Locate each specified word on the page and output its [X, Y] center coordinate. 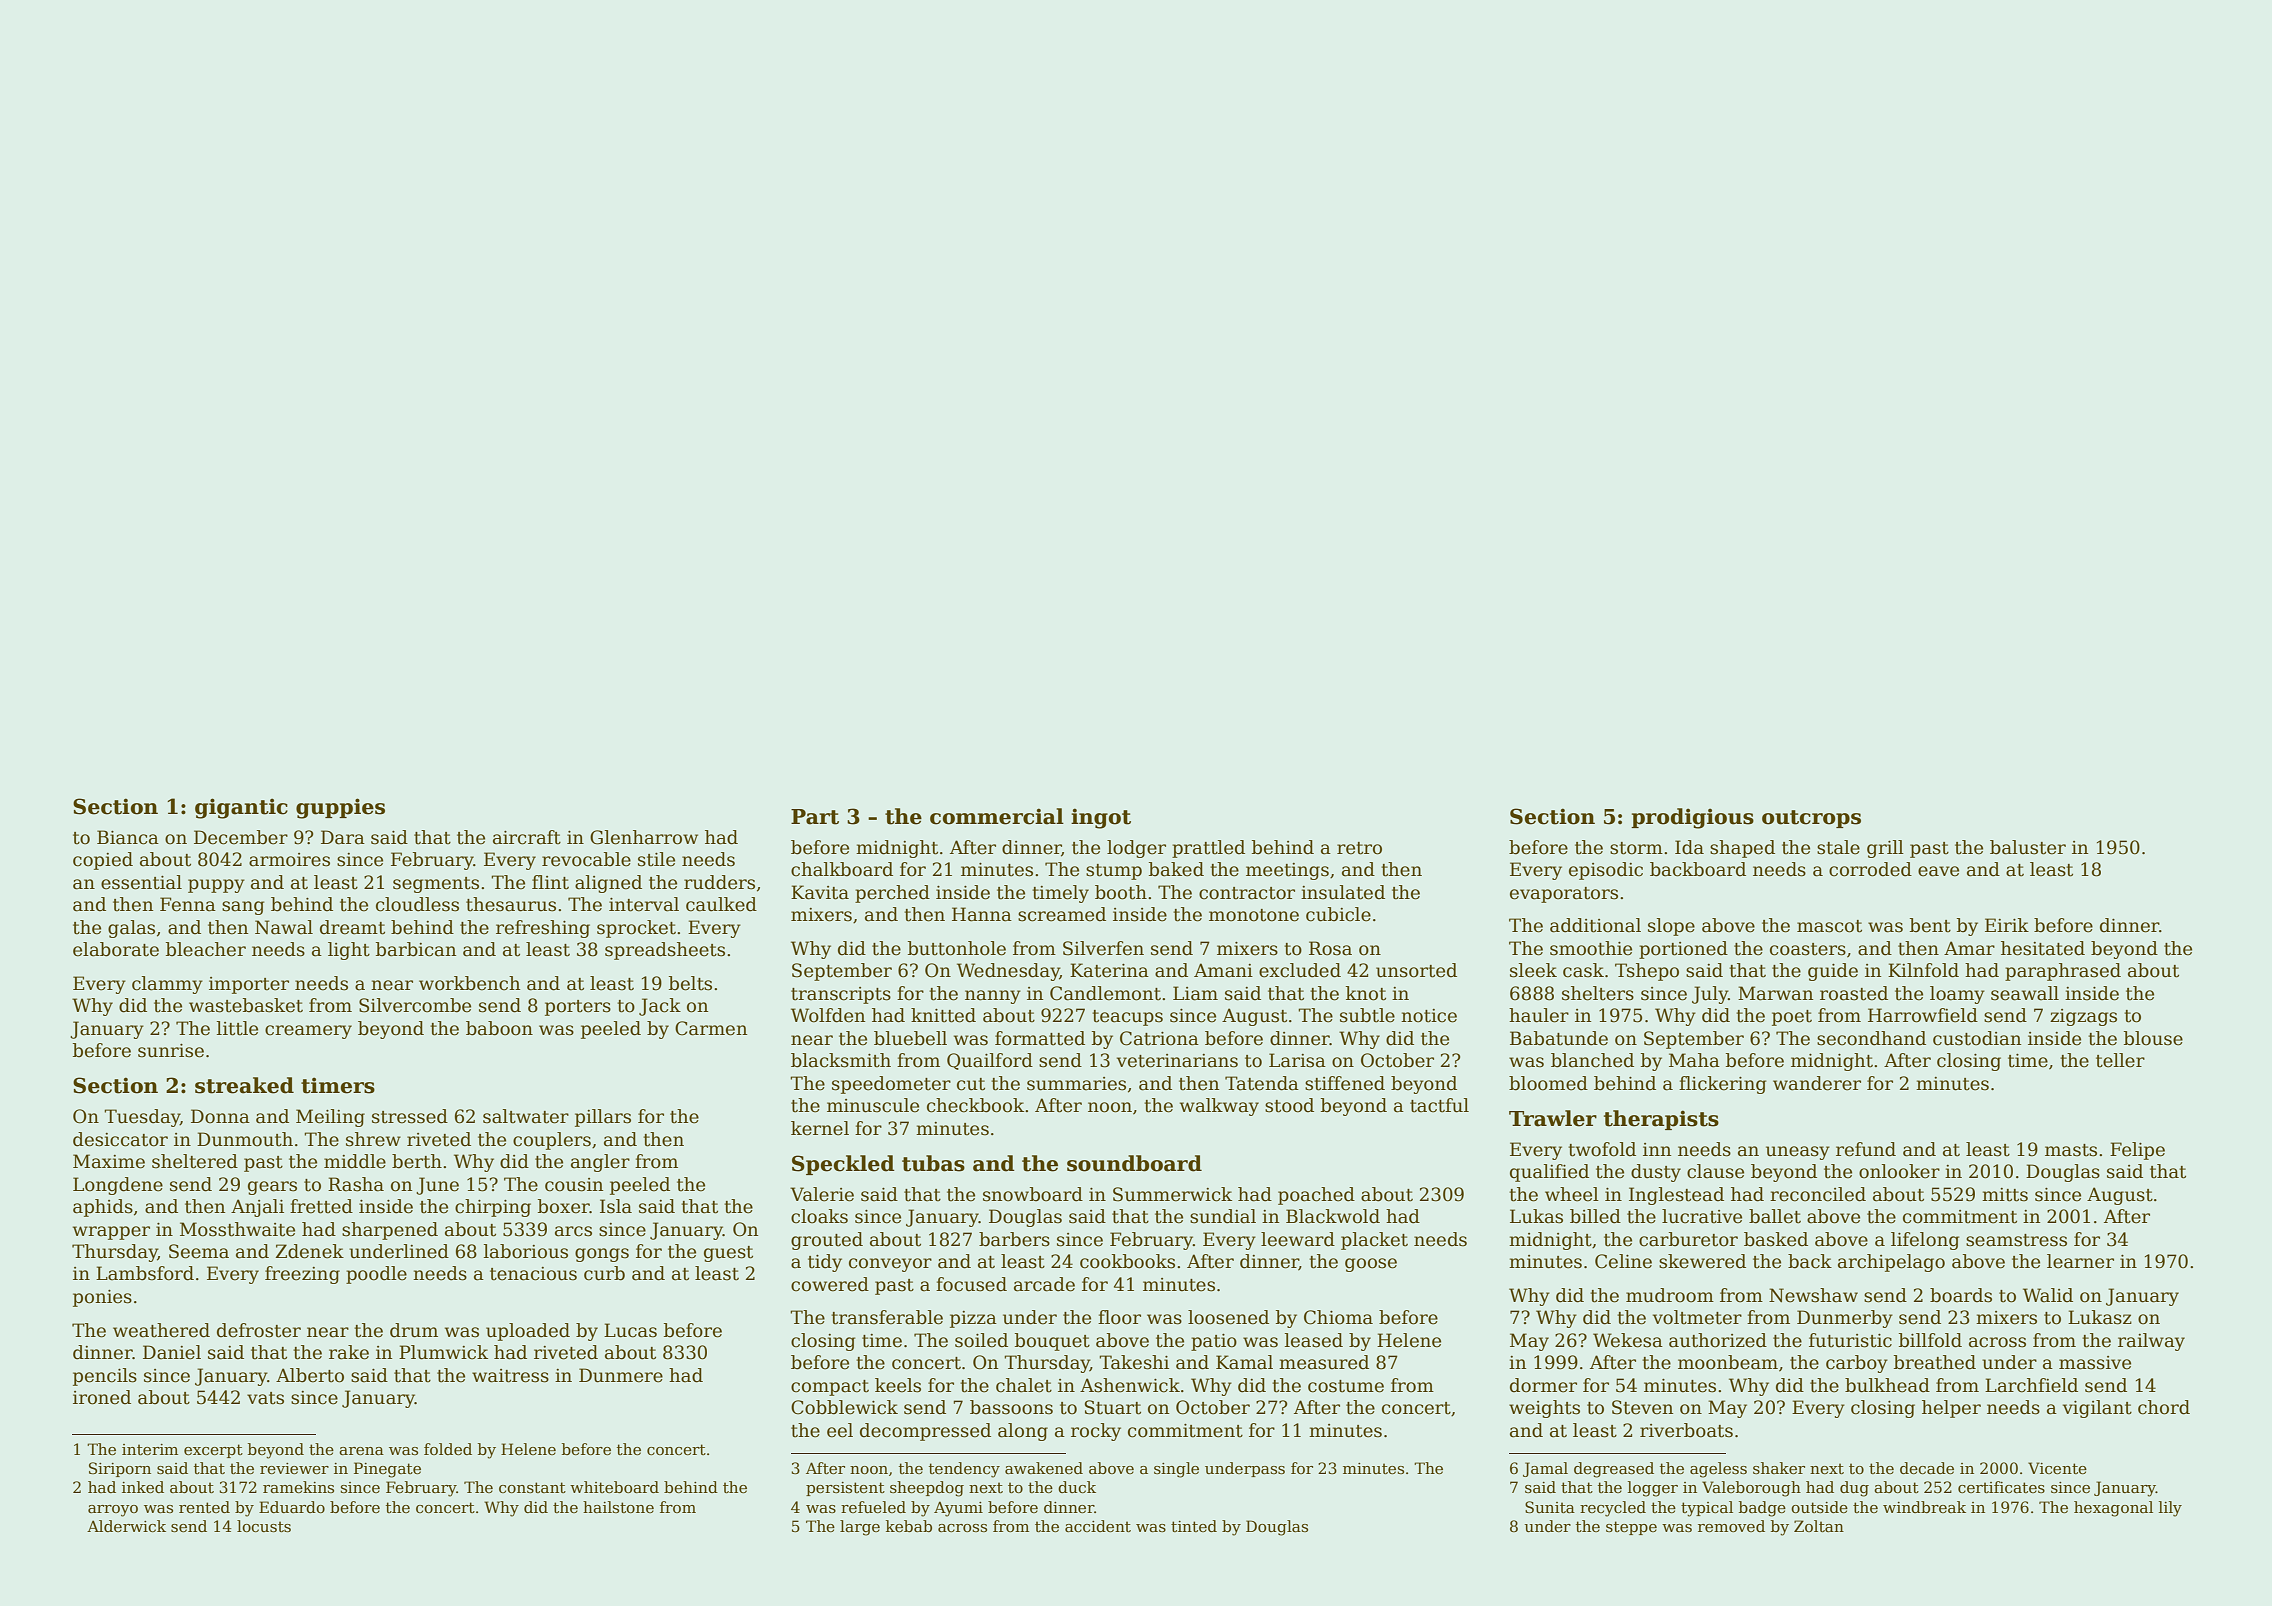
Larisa [1297, 1060]
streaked [244, 1085]
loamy [1957, 995]
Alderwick [126, 1526]
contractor [1247, 893]
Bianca [128, 837]
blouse [2153, 1038]
